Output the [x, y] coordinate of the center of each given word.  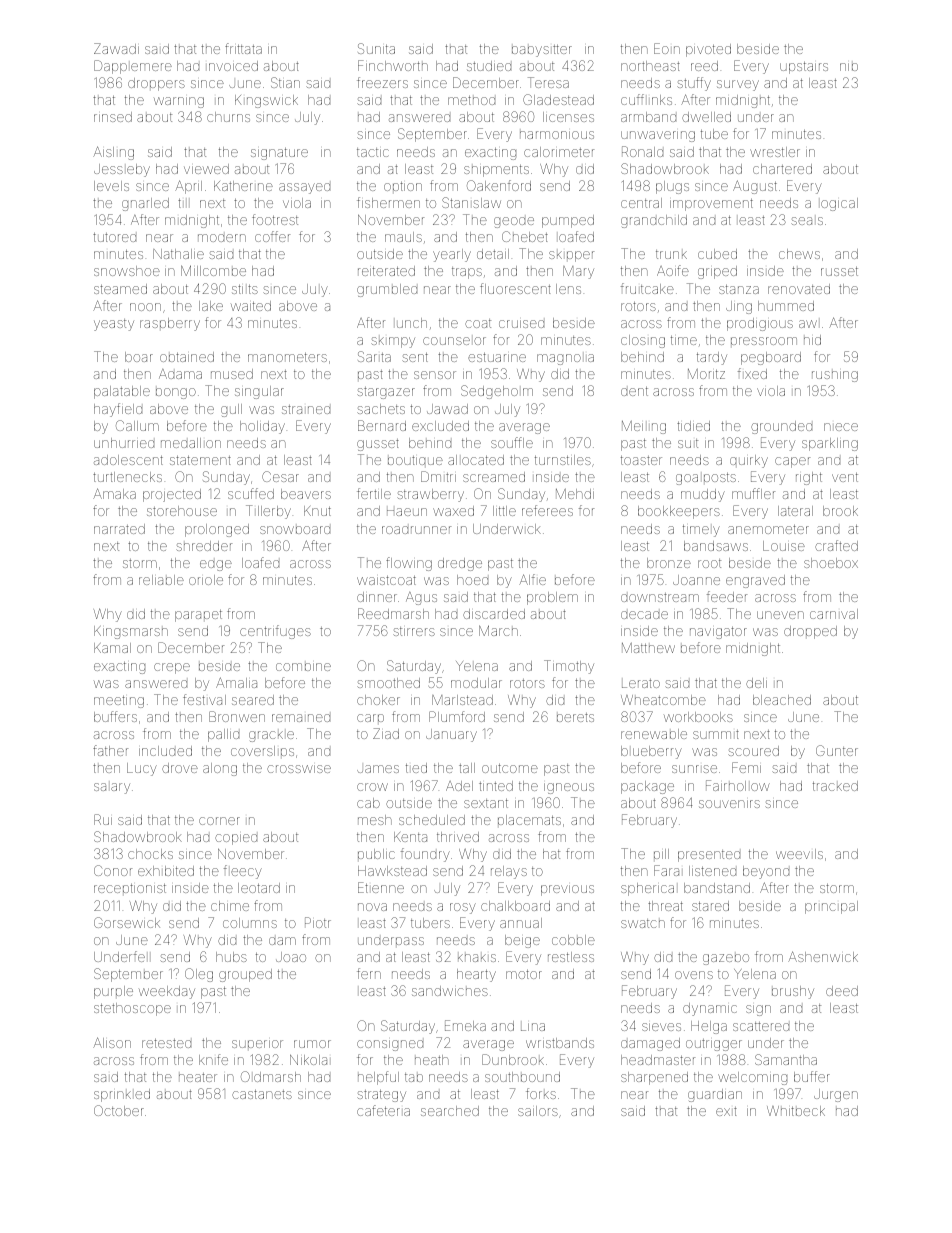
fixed [752, 373]
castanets [262, 1094]
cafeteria [383, 1110]
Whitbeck [796, 1111]
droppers [156, 84]
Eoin [667, 48]
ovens [694, 975]
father [110, 750]
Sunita [376, 48]
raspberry [170, 324]
